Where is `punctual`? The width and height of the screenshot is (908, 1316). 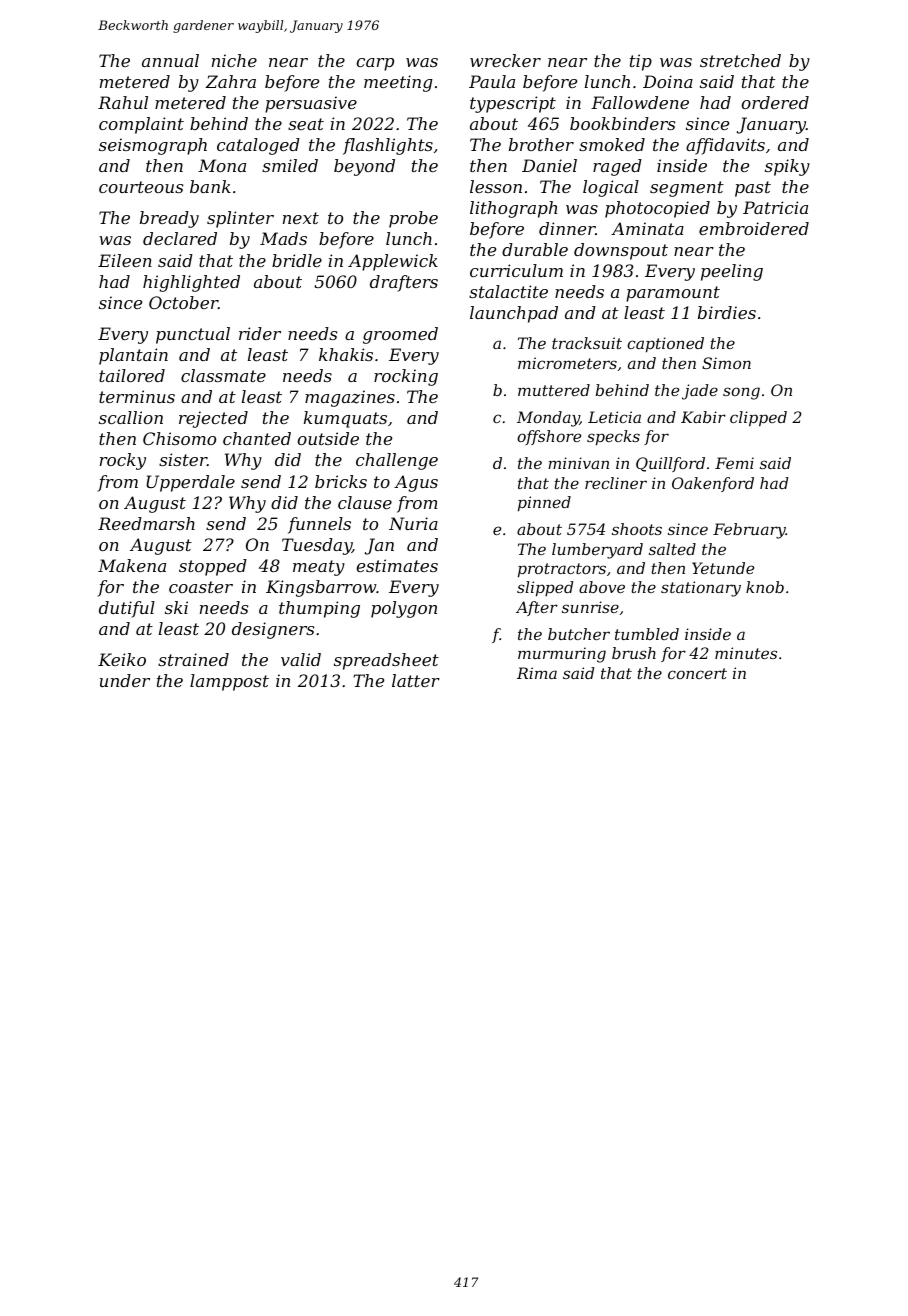
punctual is located at coordinates (193, 335).
